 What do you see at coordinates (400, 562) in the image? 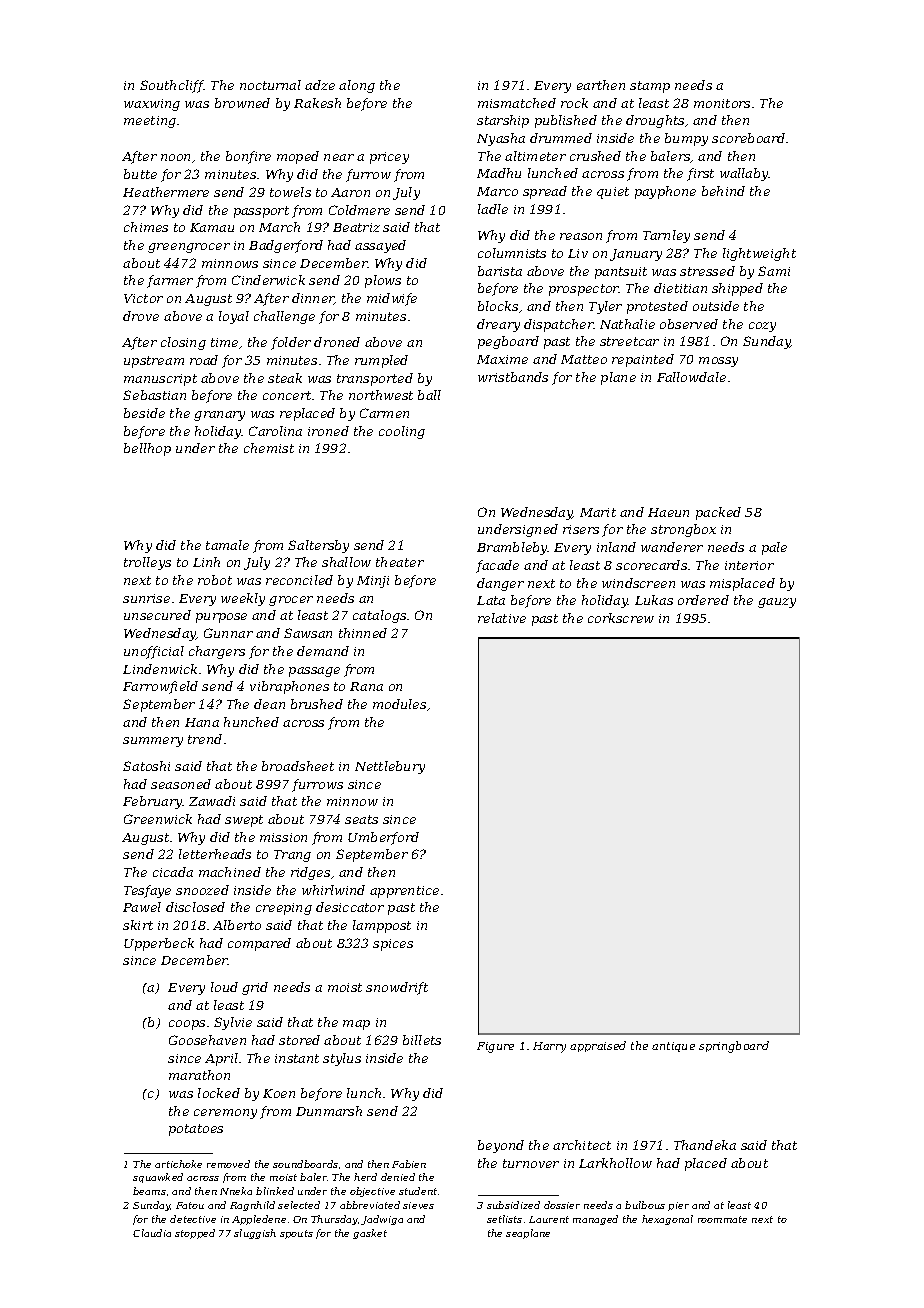
I see `theater` at bounding box center [400, 562].
